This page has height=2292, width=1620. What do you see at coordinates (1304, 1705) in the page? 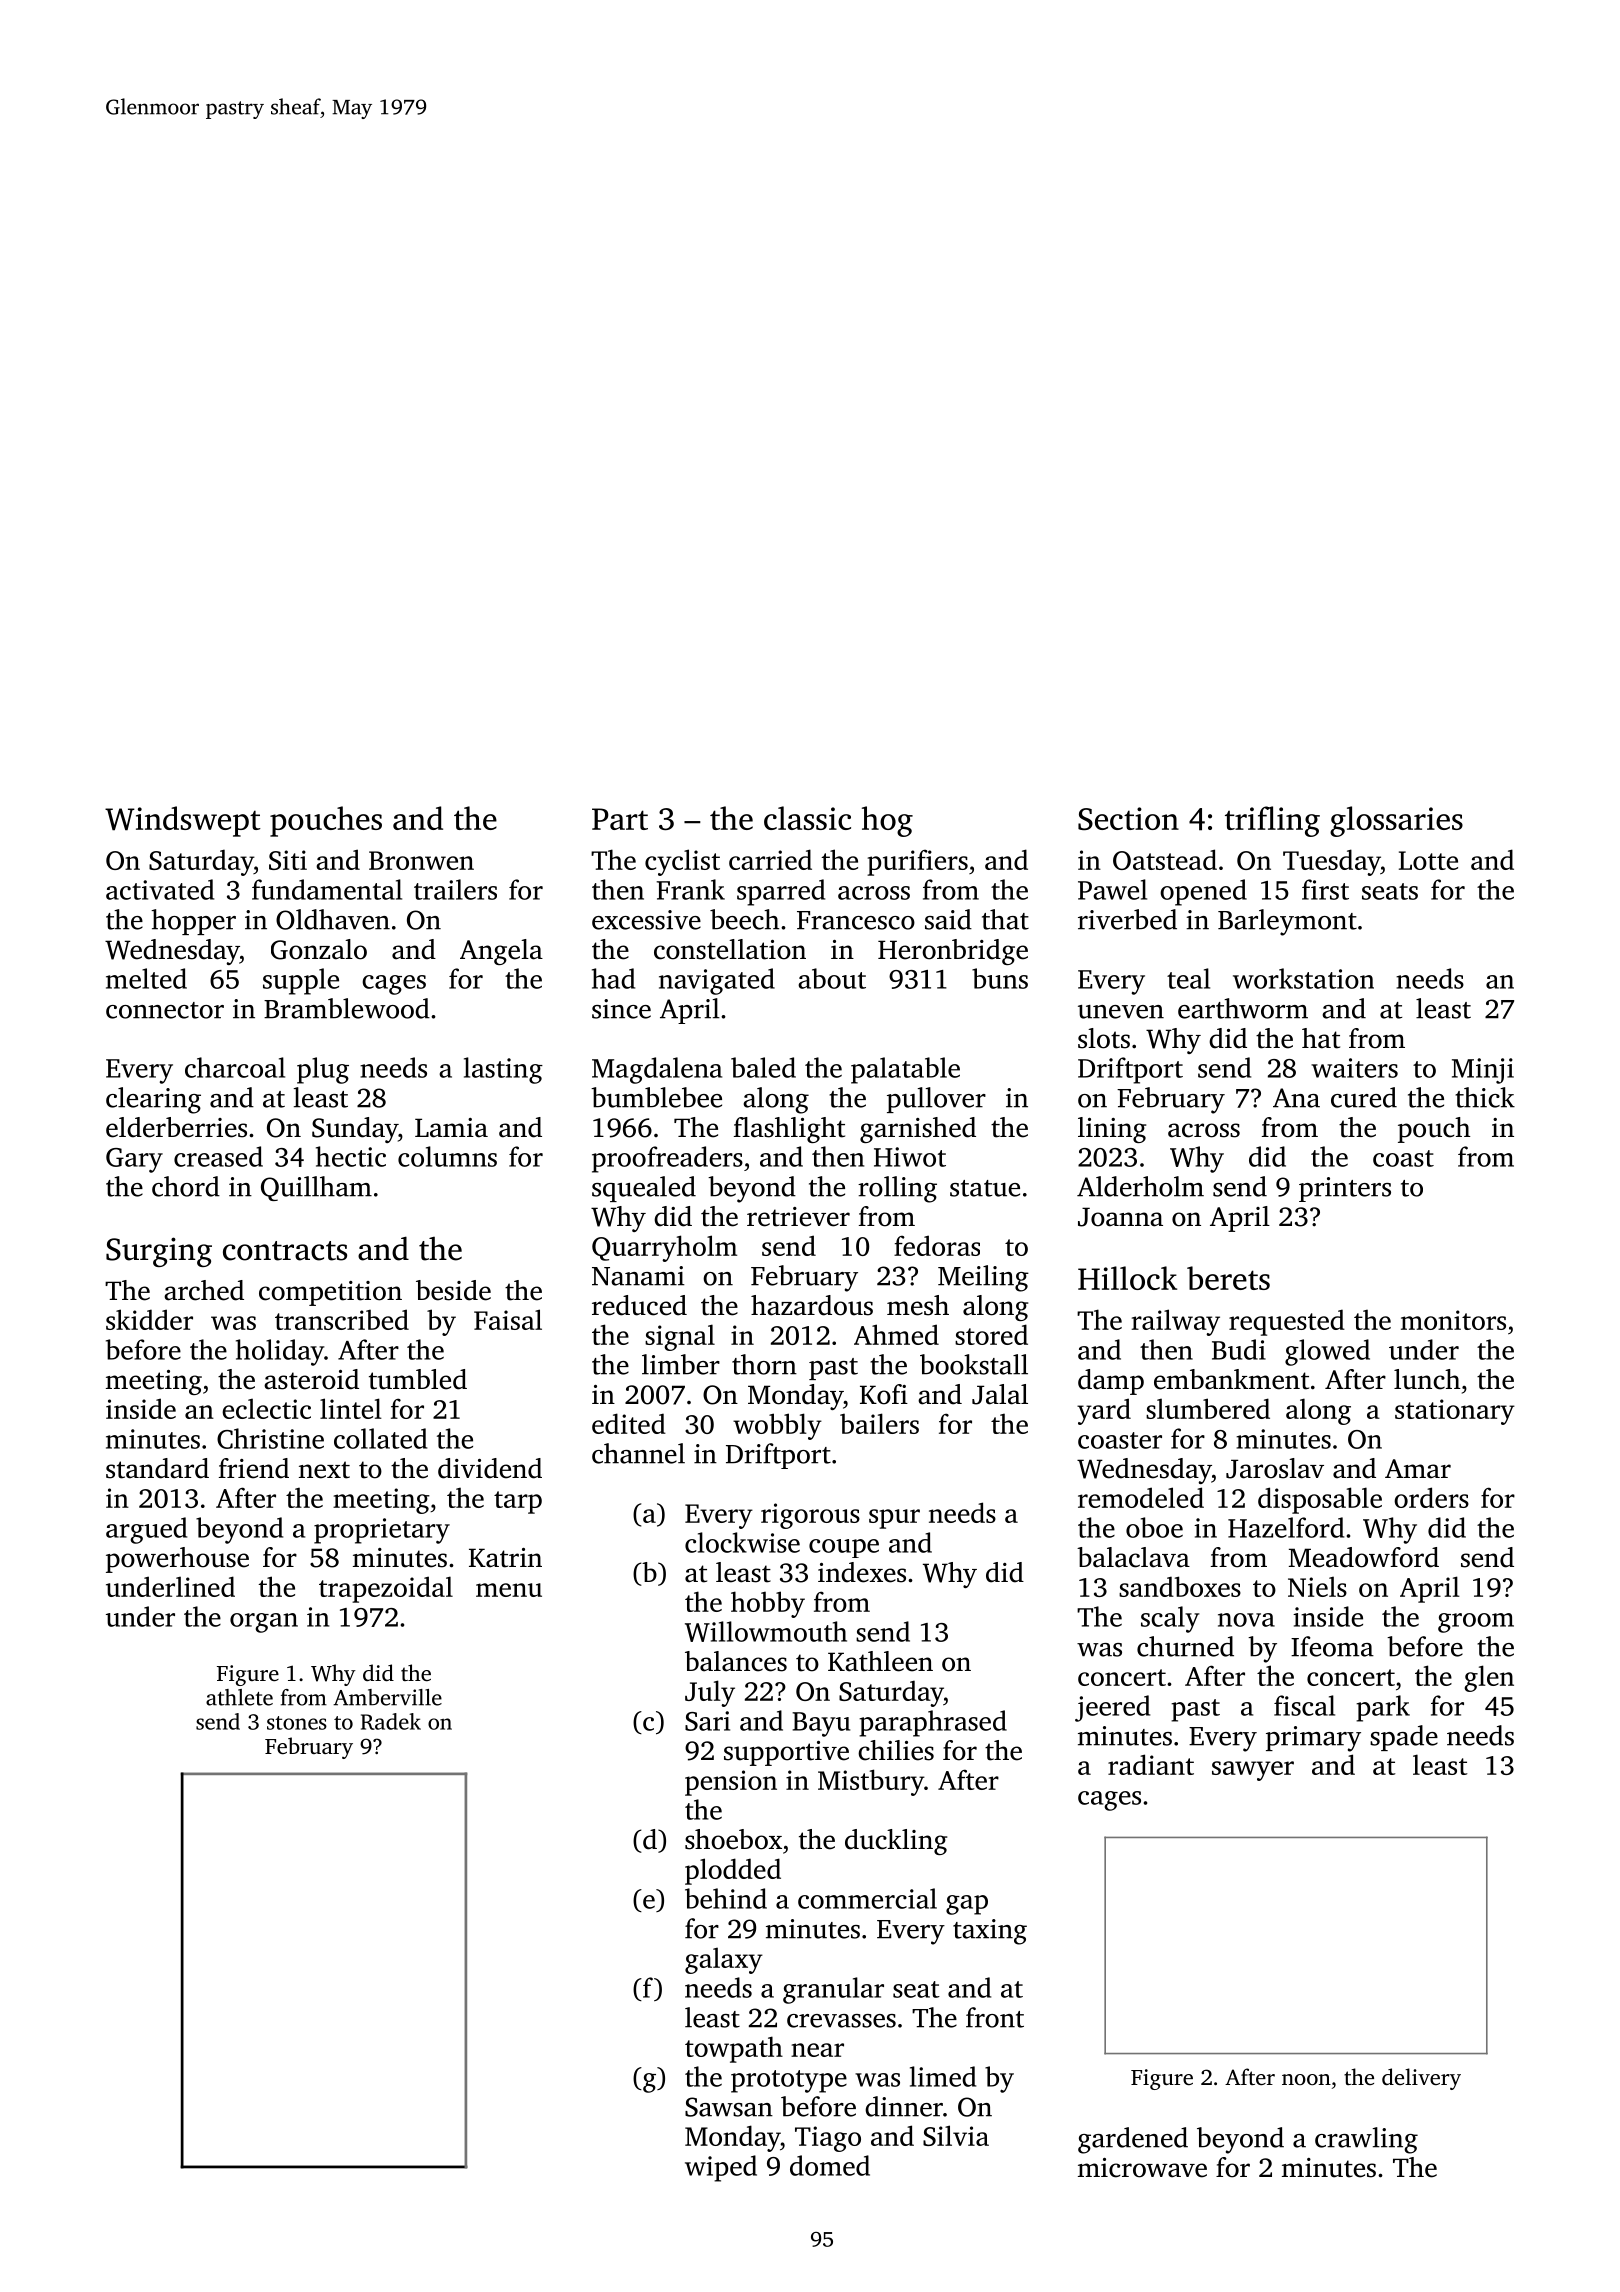
I see `fiscal` at bounding box center [1304, 1705].
